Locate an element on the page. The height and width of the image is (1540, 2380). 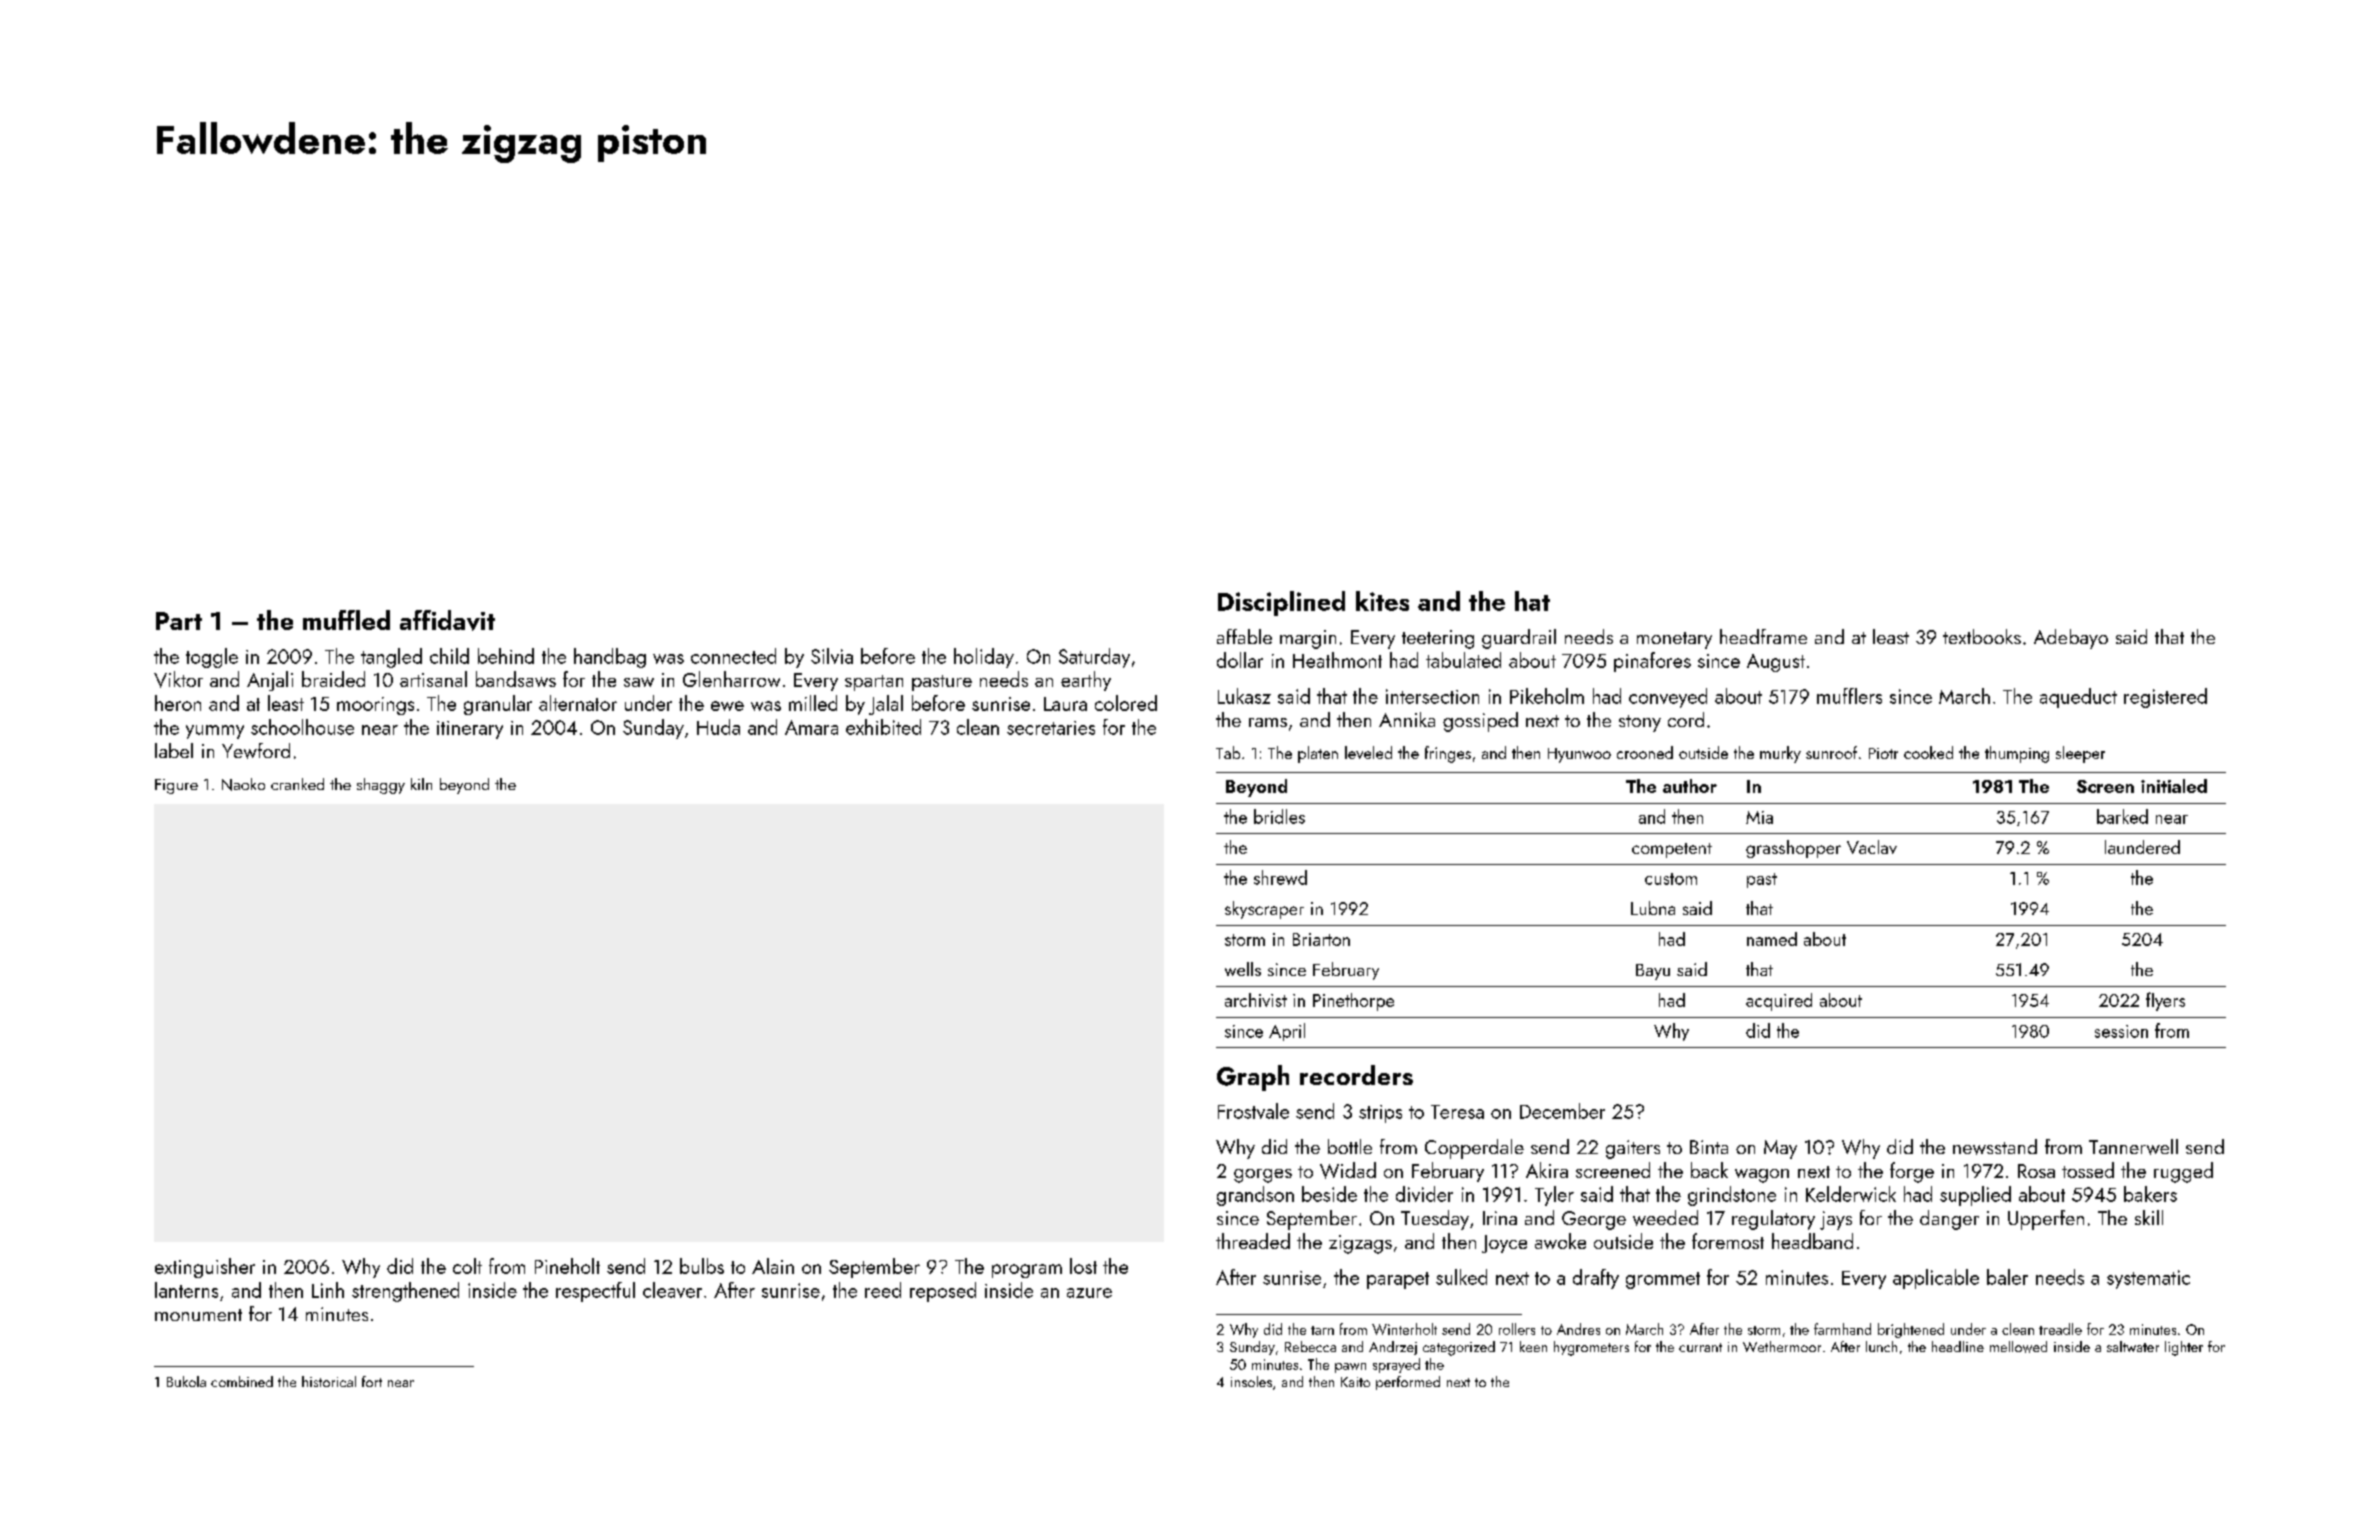
fort is located at coordinates (372, 1381).
